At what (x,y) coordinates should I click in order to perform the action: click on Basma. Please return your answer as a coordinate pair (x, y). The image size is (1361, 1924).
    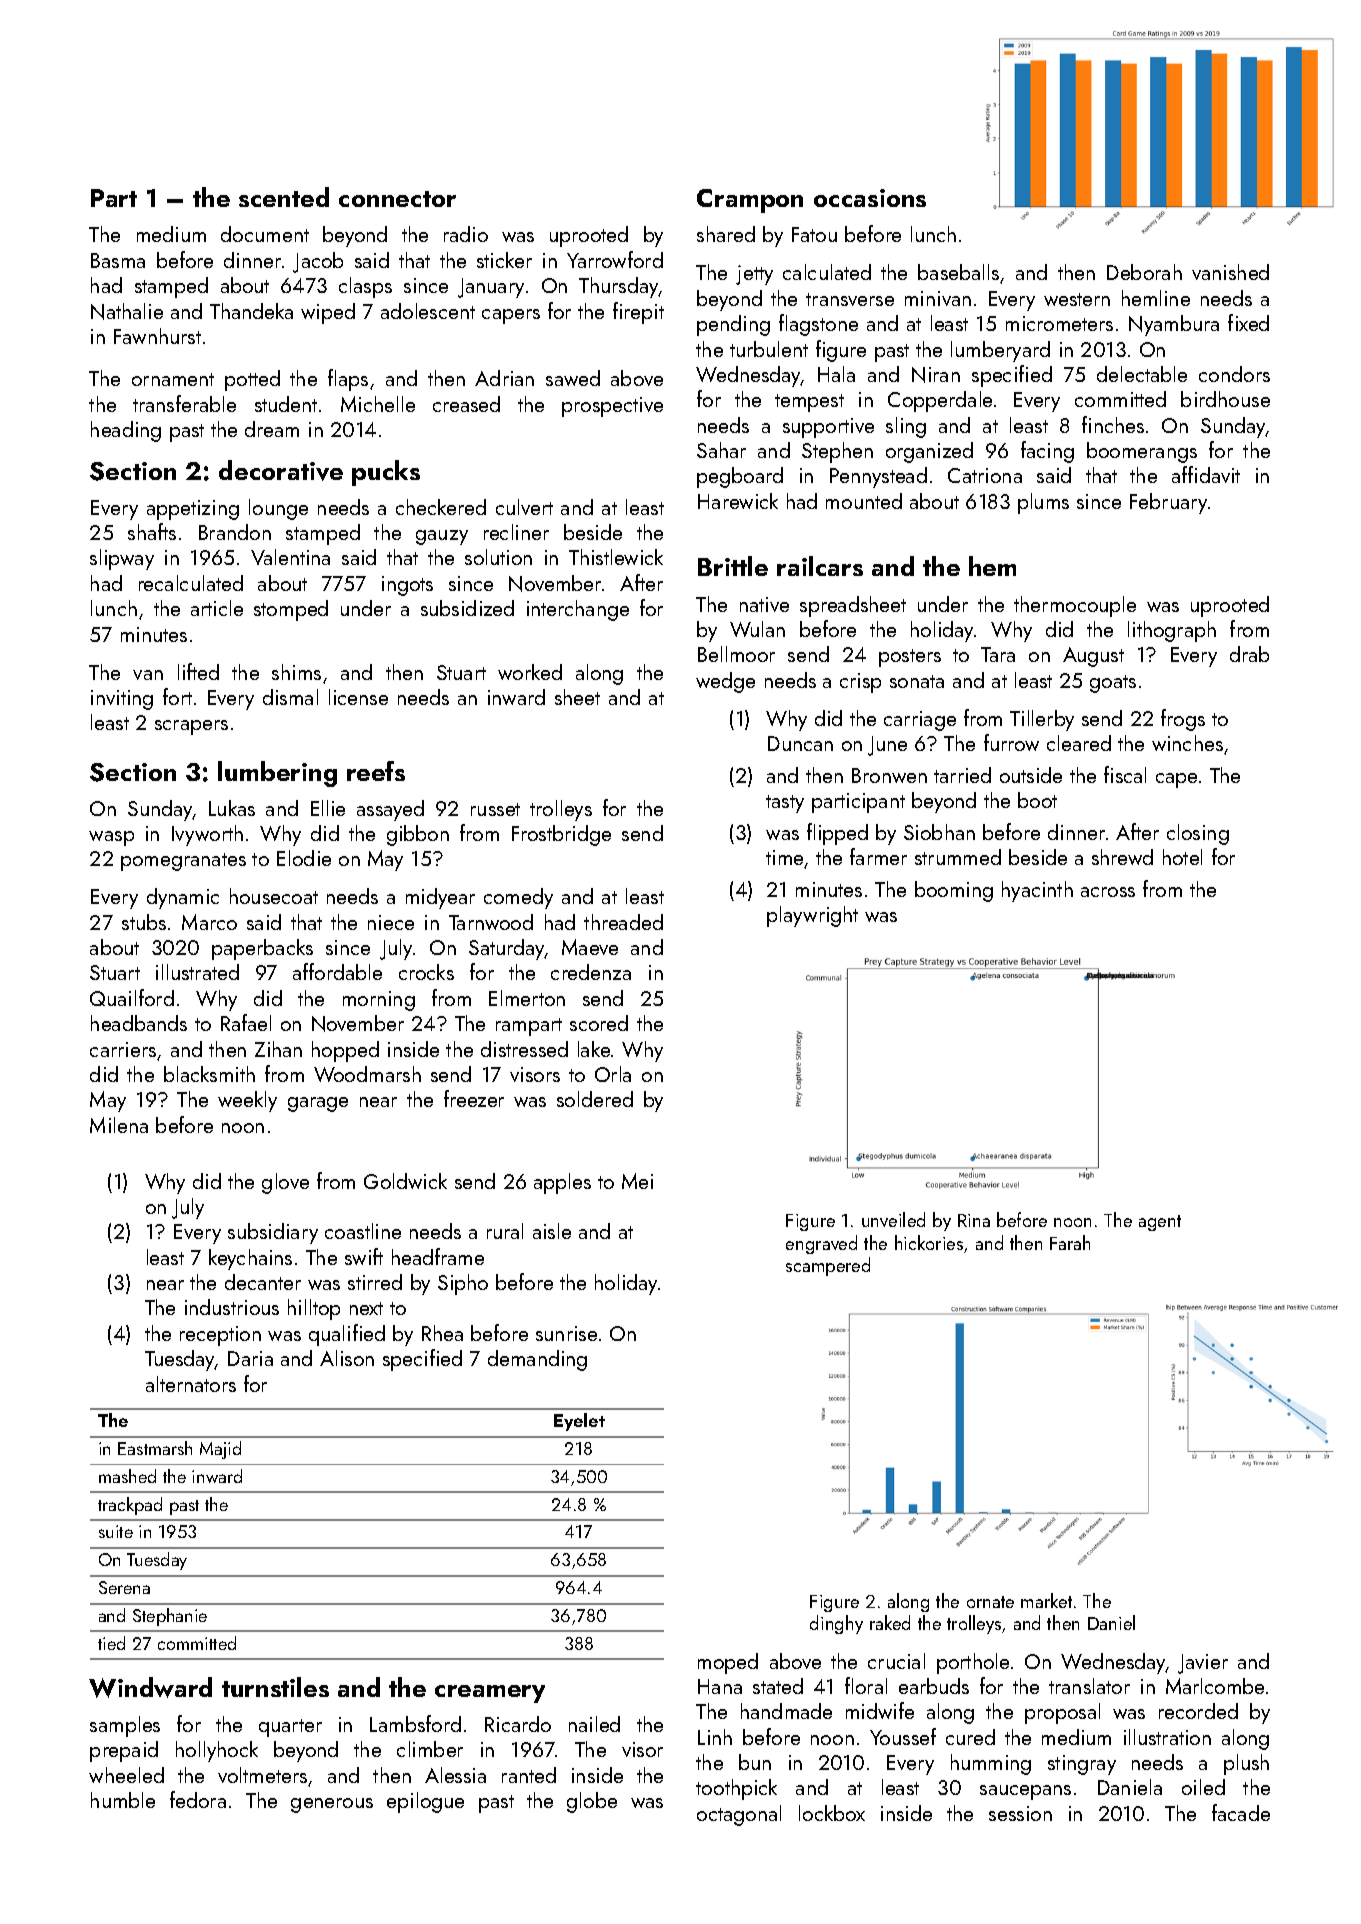
    Looking at the image, I should click on (118, 260).
